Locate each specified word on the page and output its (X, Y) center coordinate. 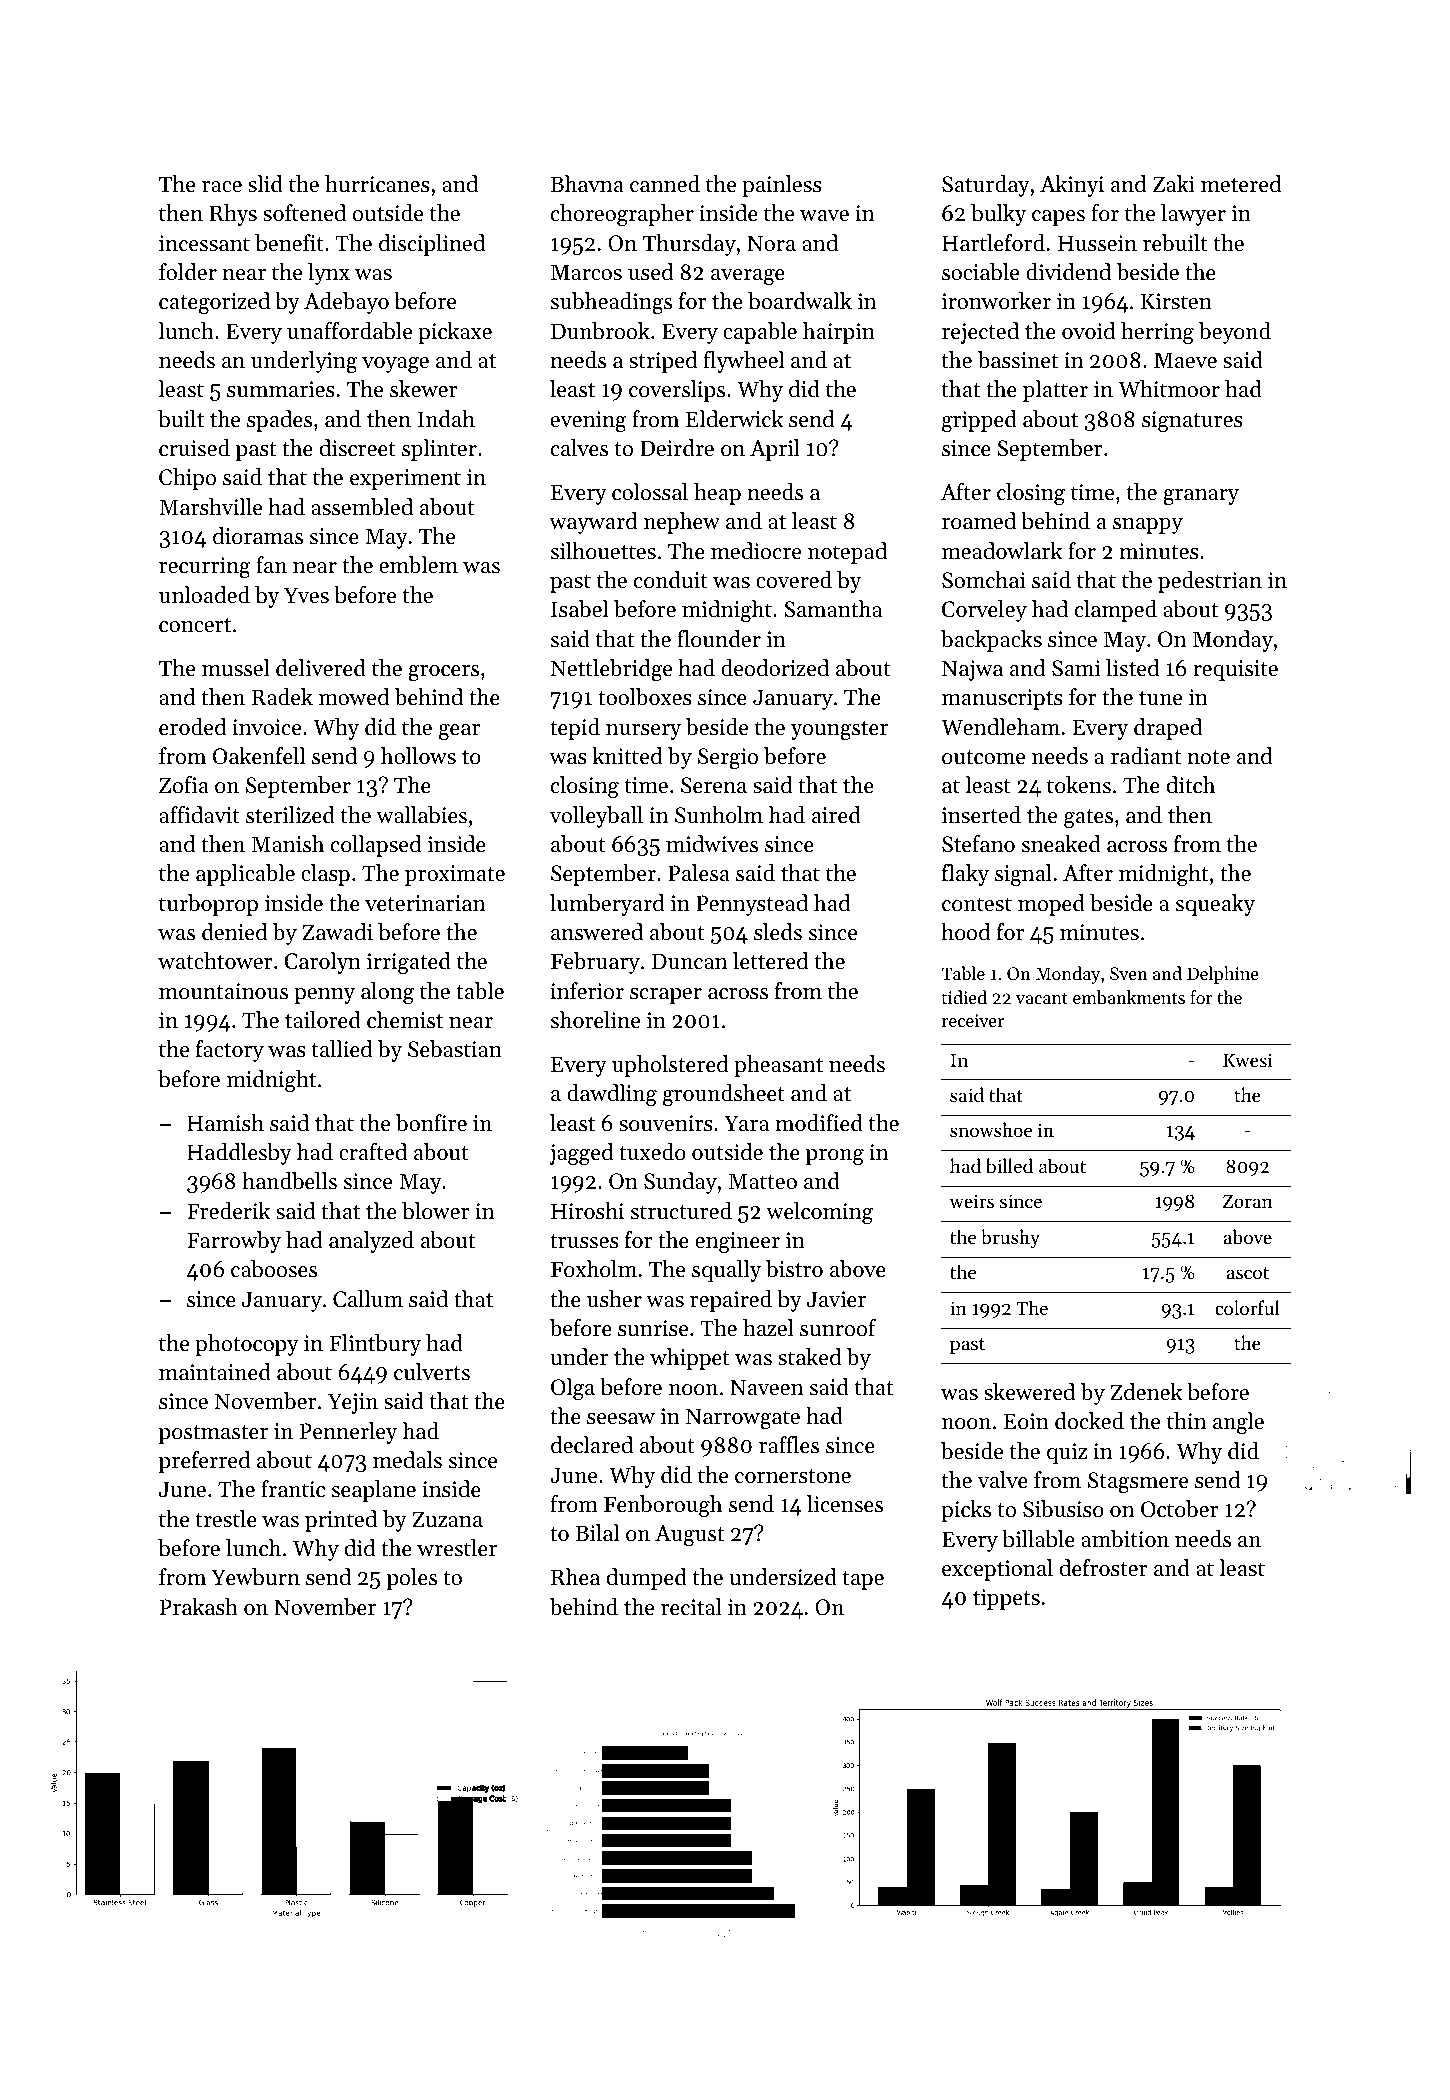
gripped (979, 421)
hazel (768, 1328)
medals (407, 1460)
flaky (965, 875)
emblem (418, 565)
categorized (214, 303)
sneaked (1061, 844)
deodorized (775, 668)
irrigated (409, 963)
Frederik (228, 1211)
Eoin (1026, 1421)
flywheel (744, 362)
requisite (1235, 670)
